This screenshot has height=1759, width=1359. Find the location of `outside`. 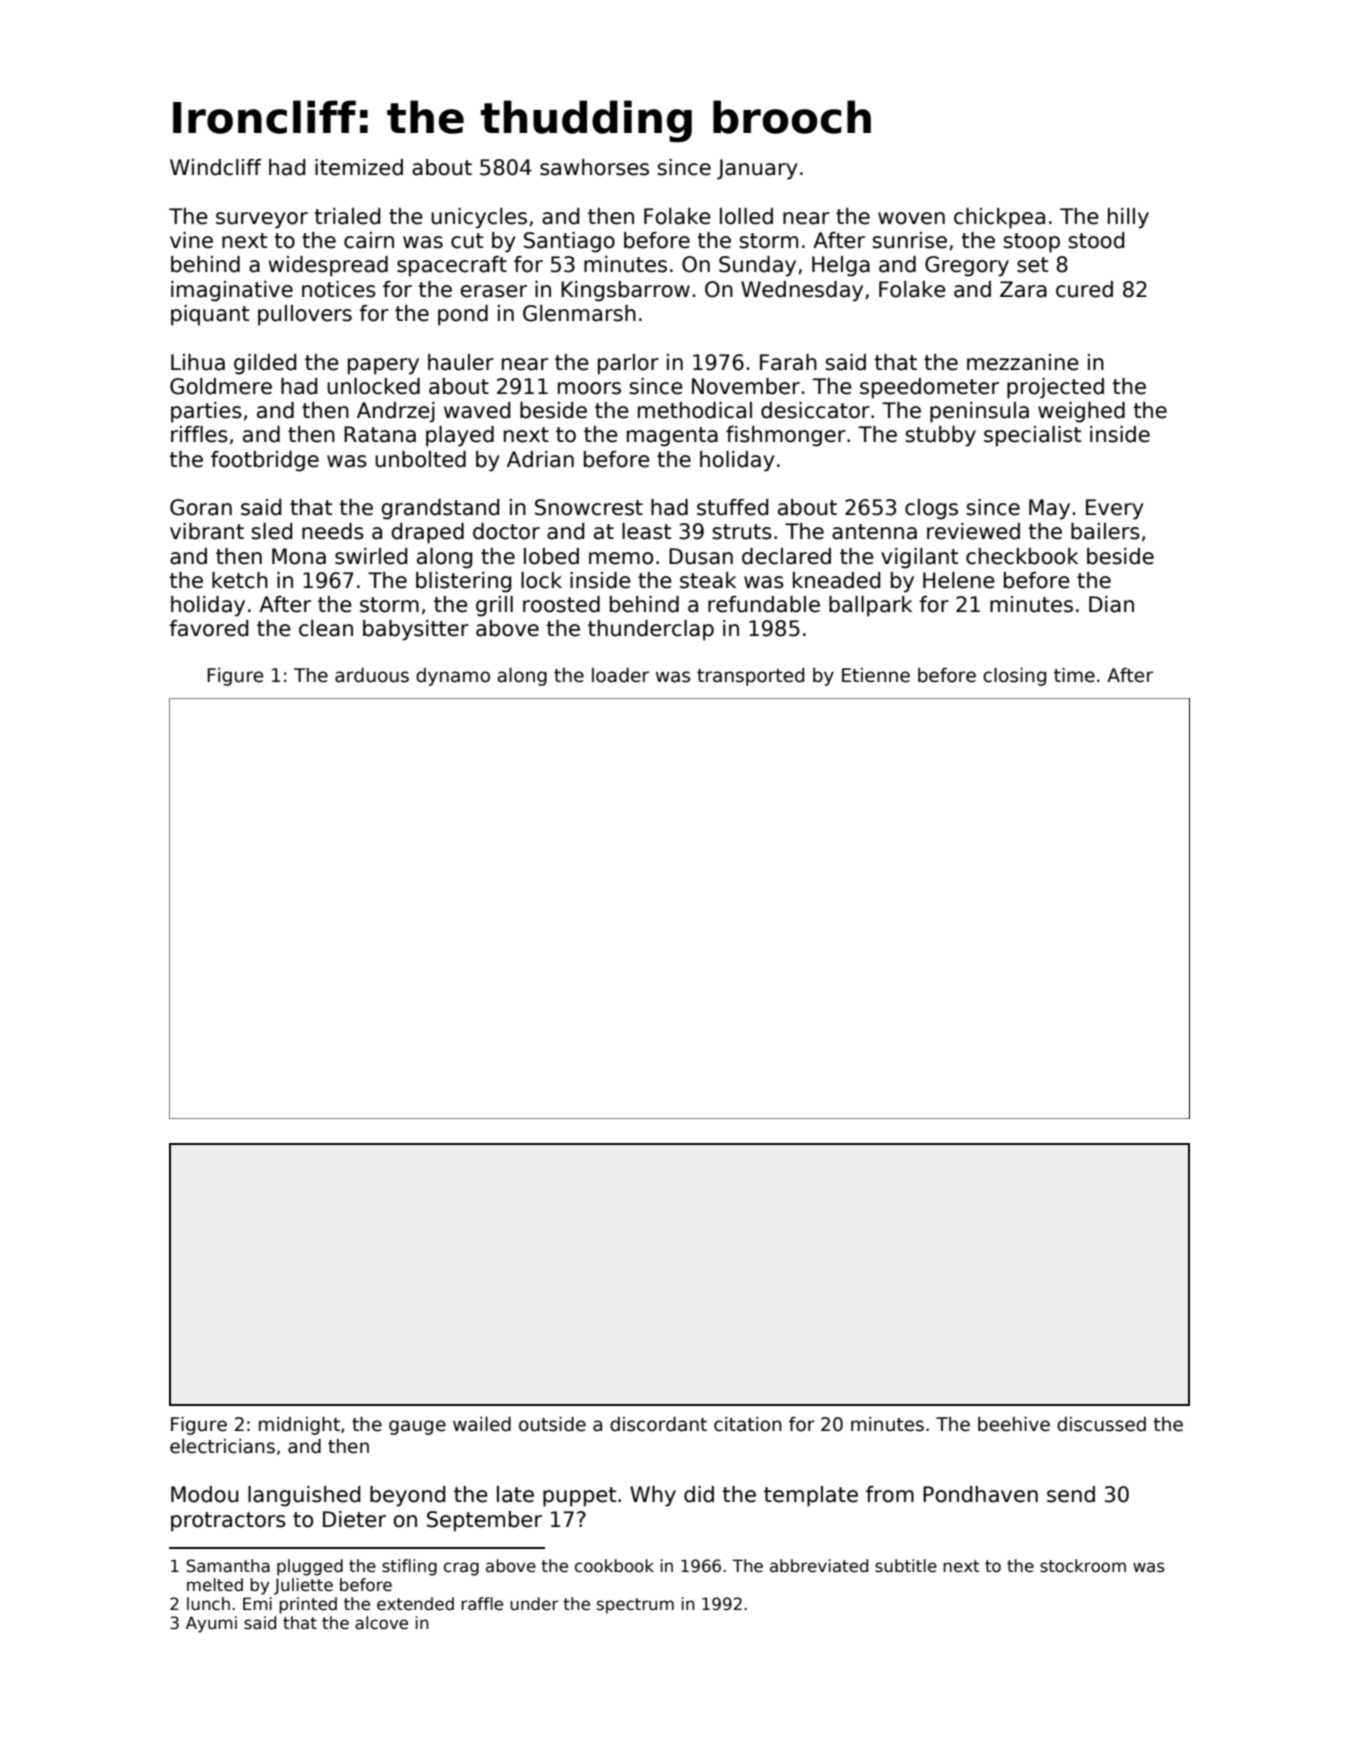

outside is located at coordinates (552, 1424).
